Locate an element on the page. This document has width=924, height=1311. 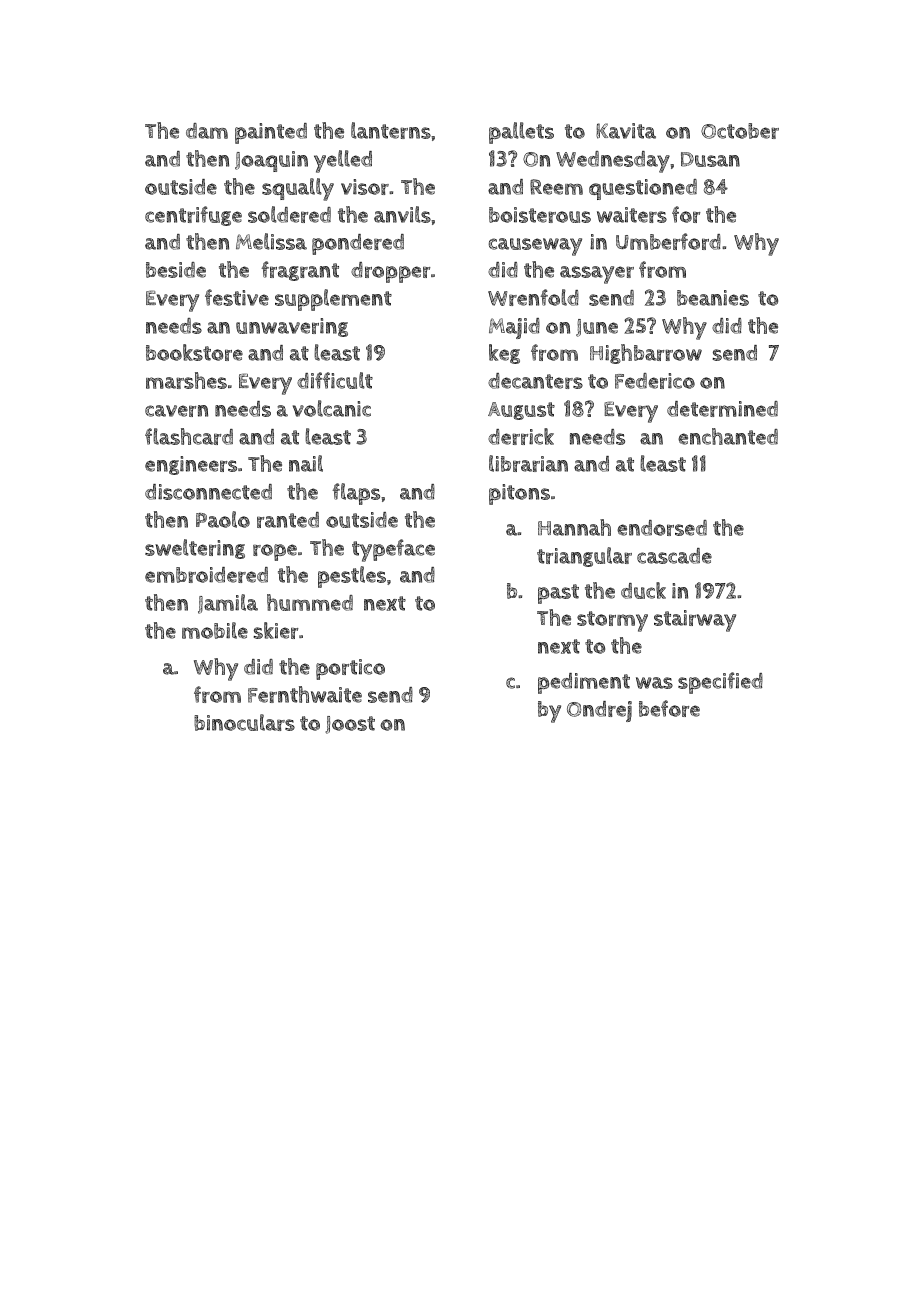
pediment is located at coordinates (584, 683).
